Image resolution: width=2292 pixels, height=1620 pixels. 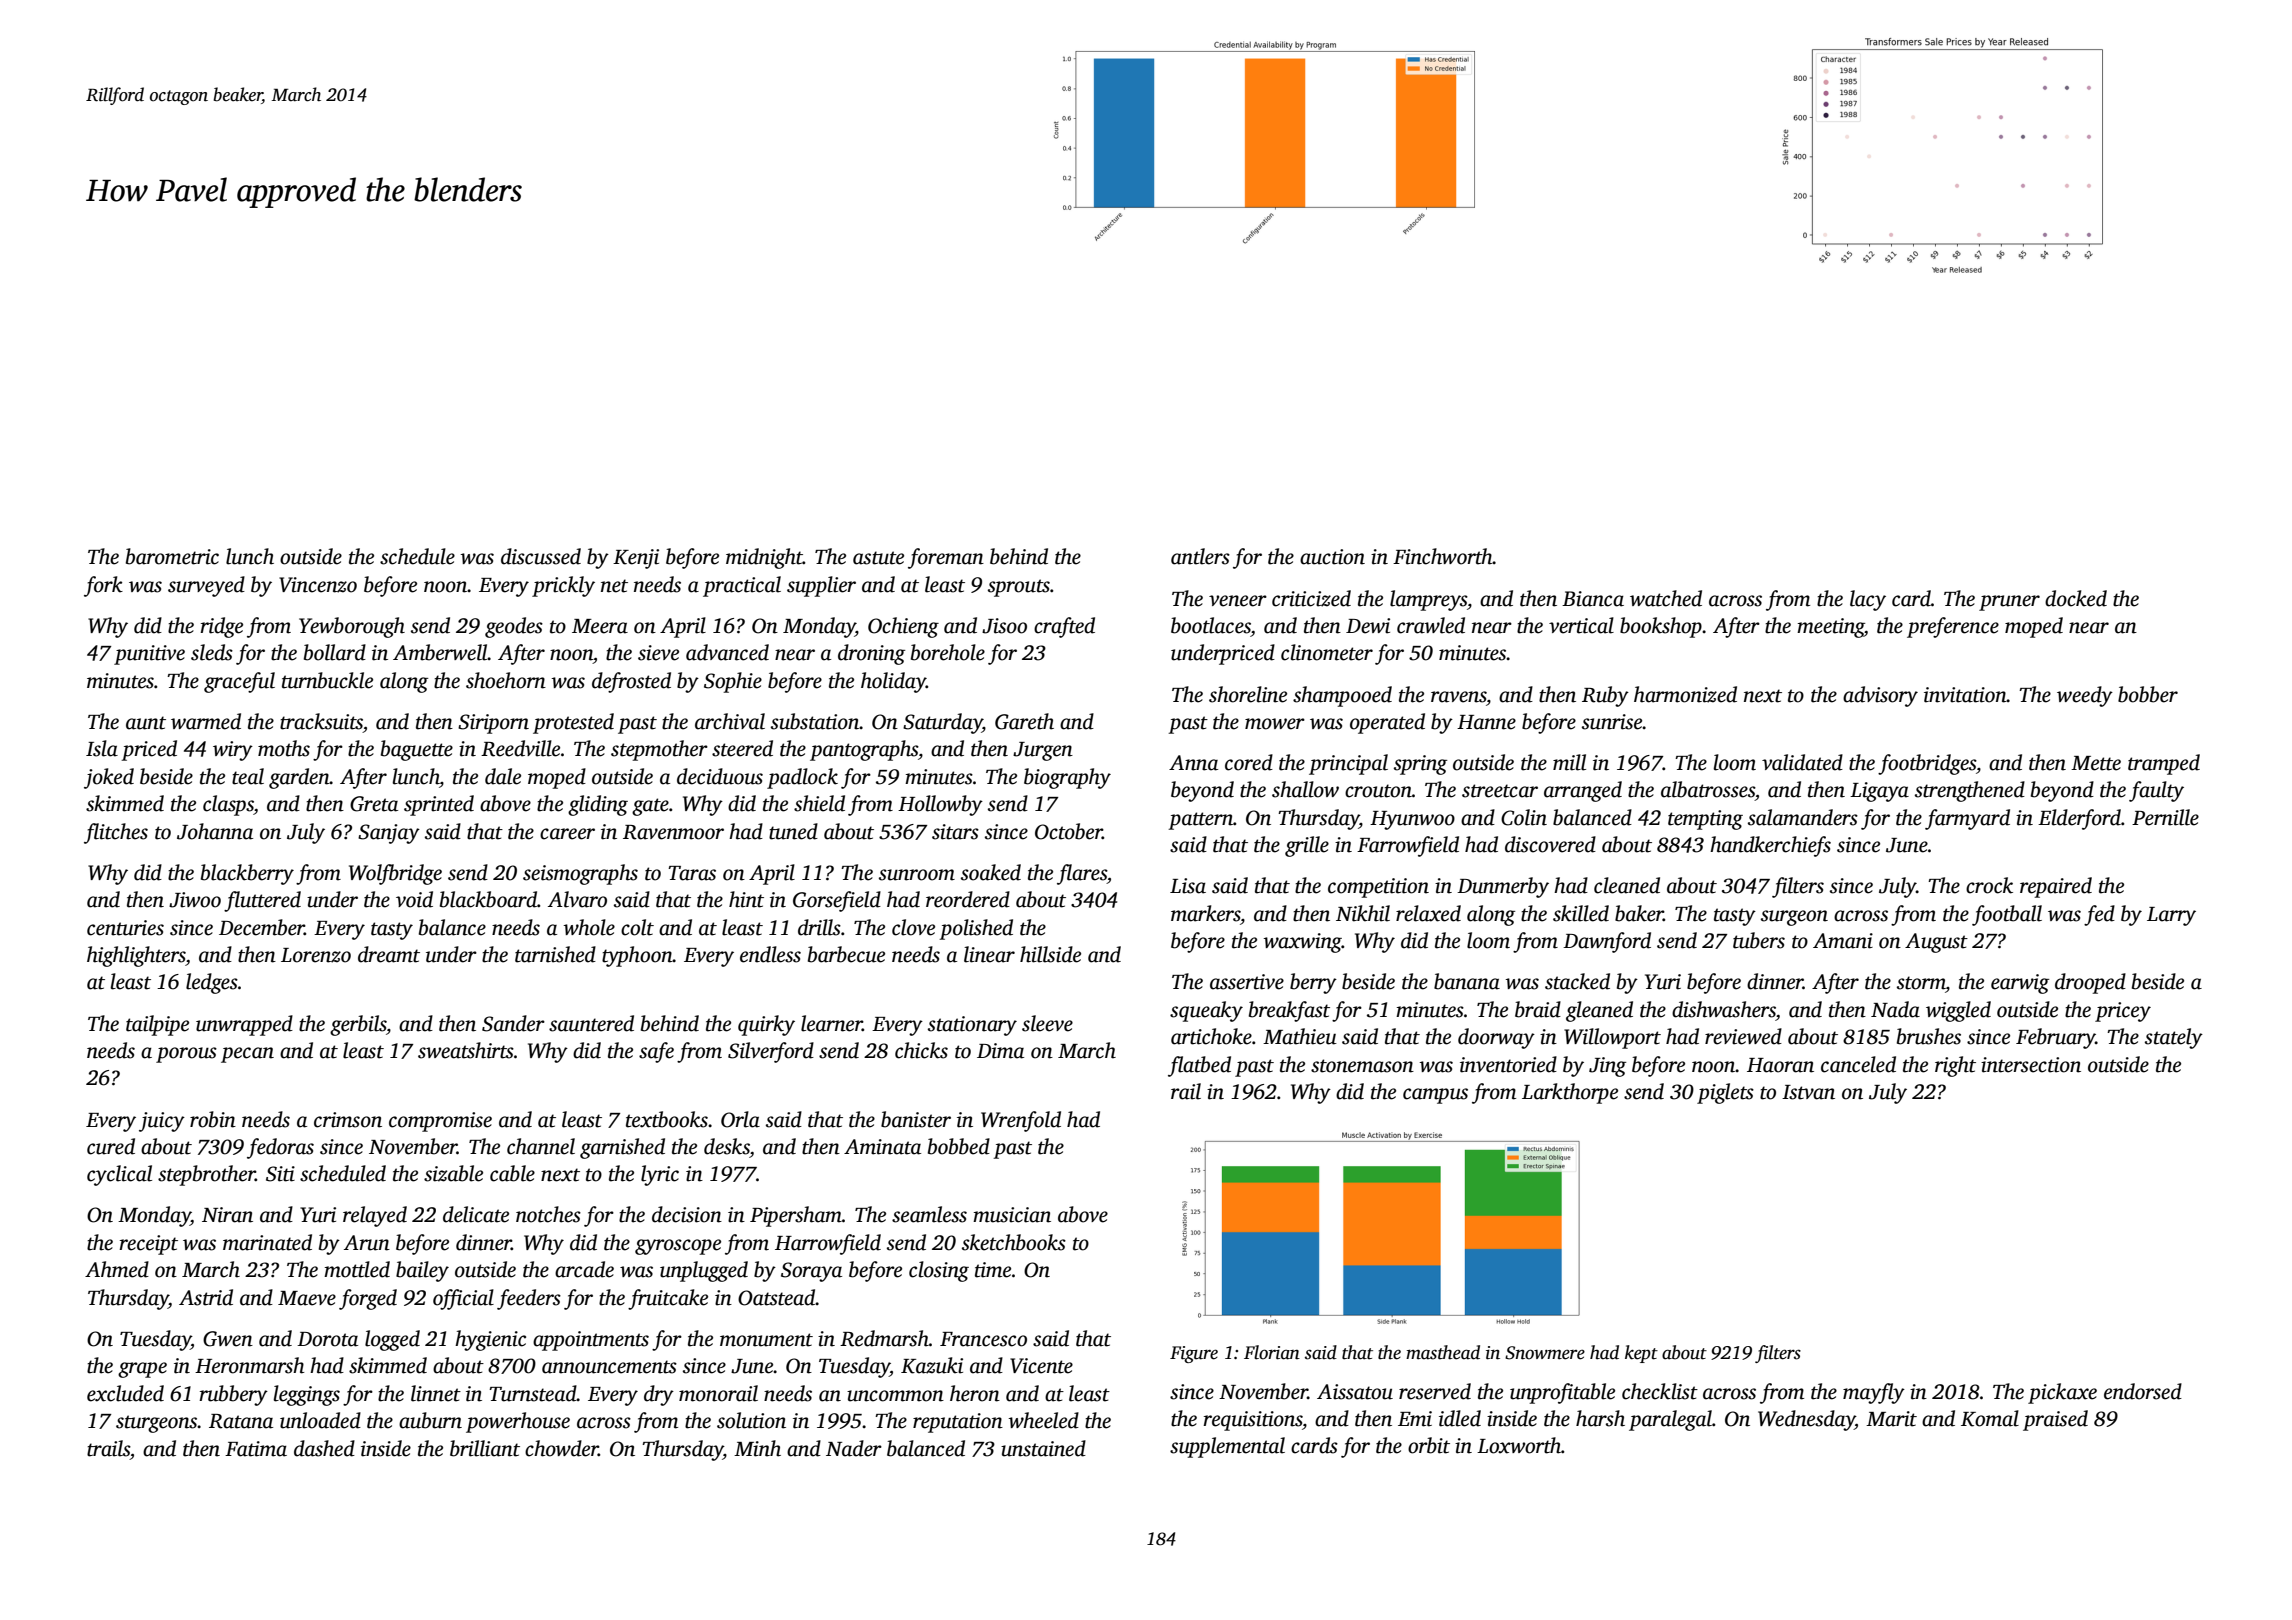 I want to click on farmyard, so click(x=1967, y=819).
